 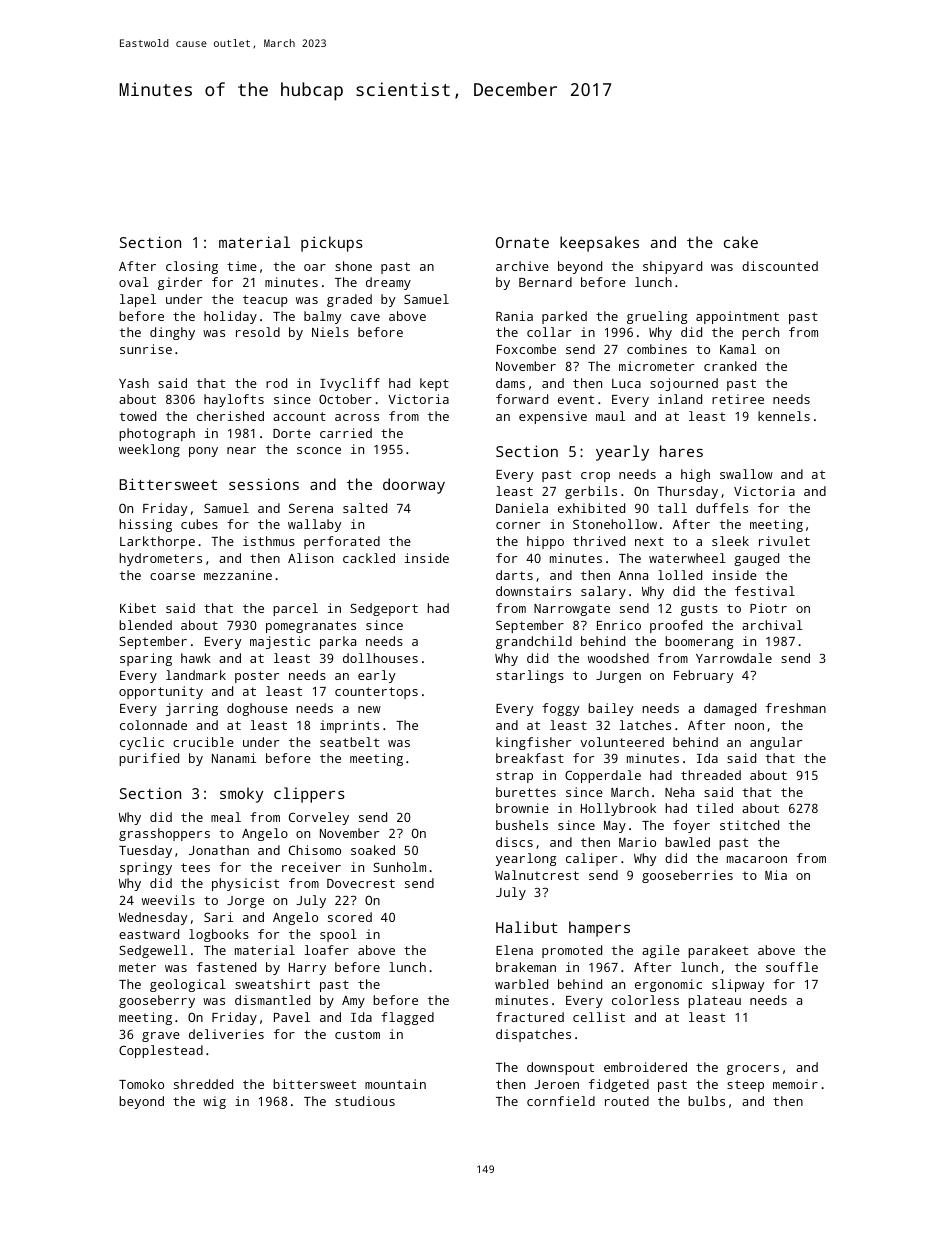 I want to click on perch, so click(x=760, y=333).
